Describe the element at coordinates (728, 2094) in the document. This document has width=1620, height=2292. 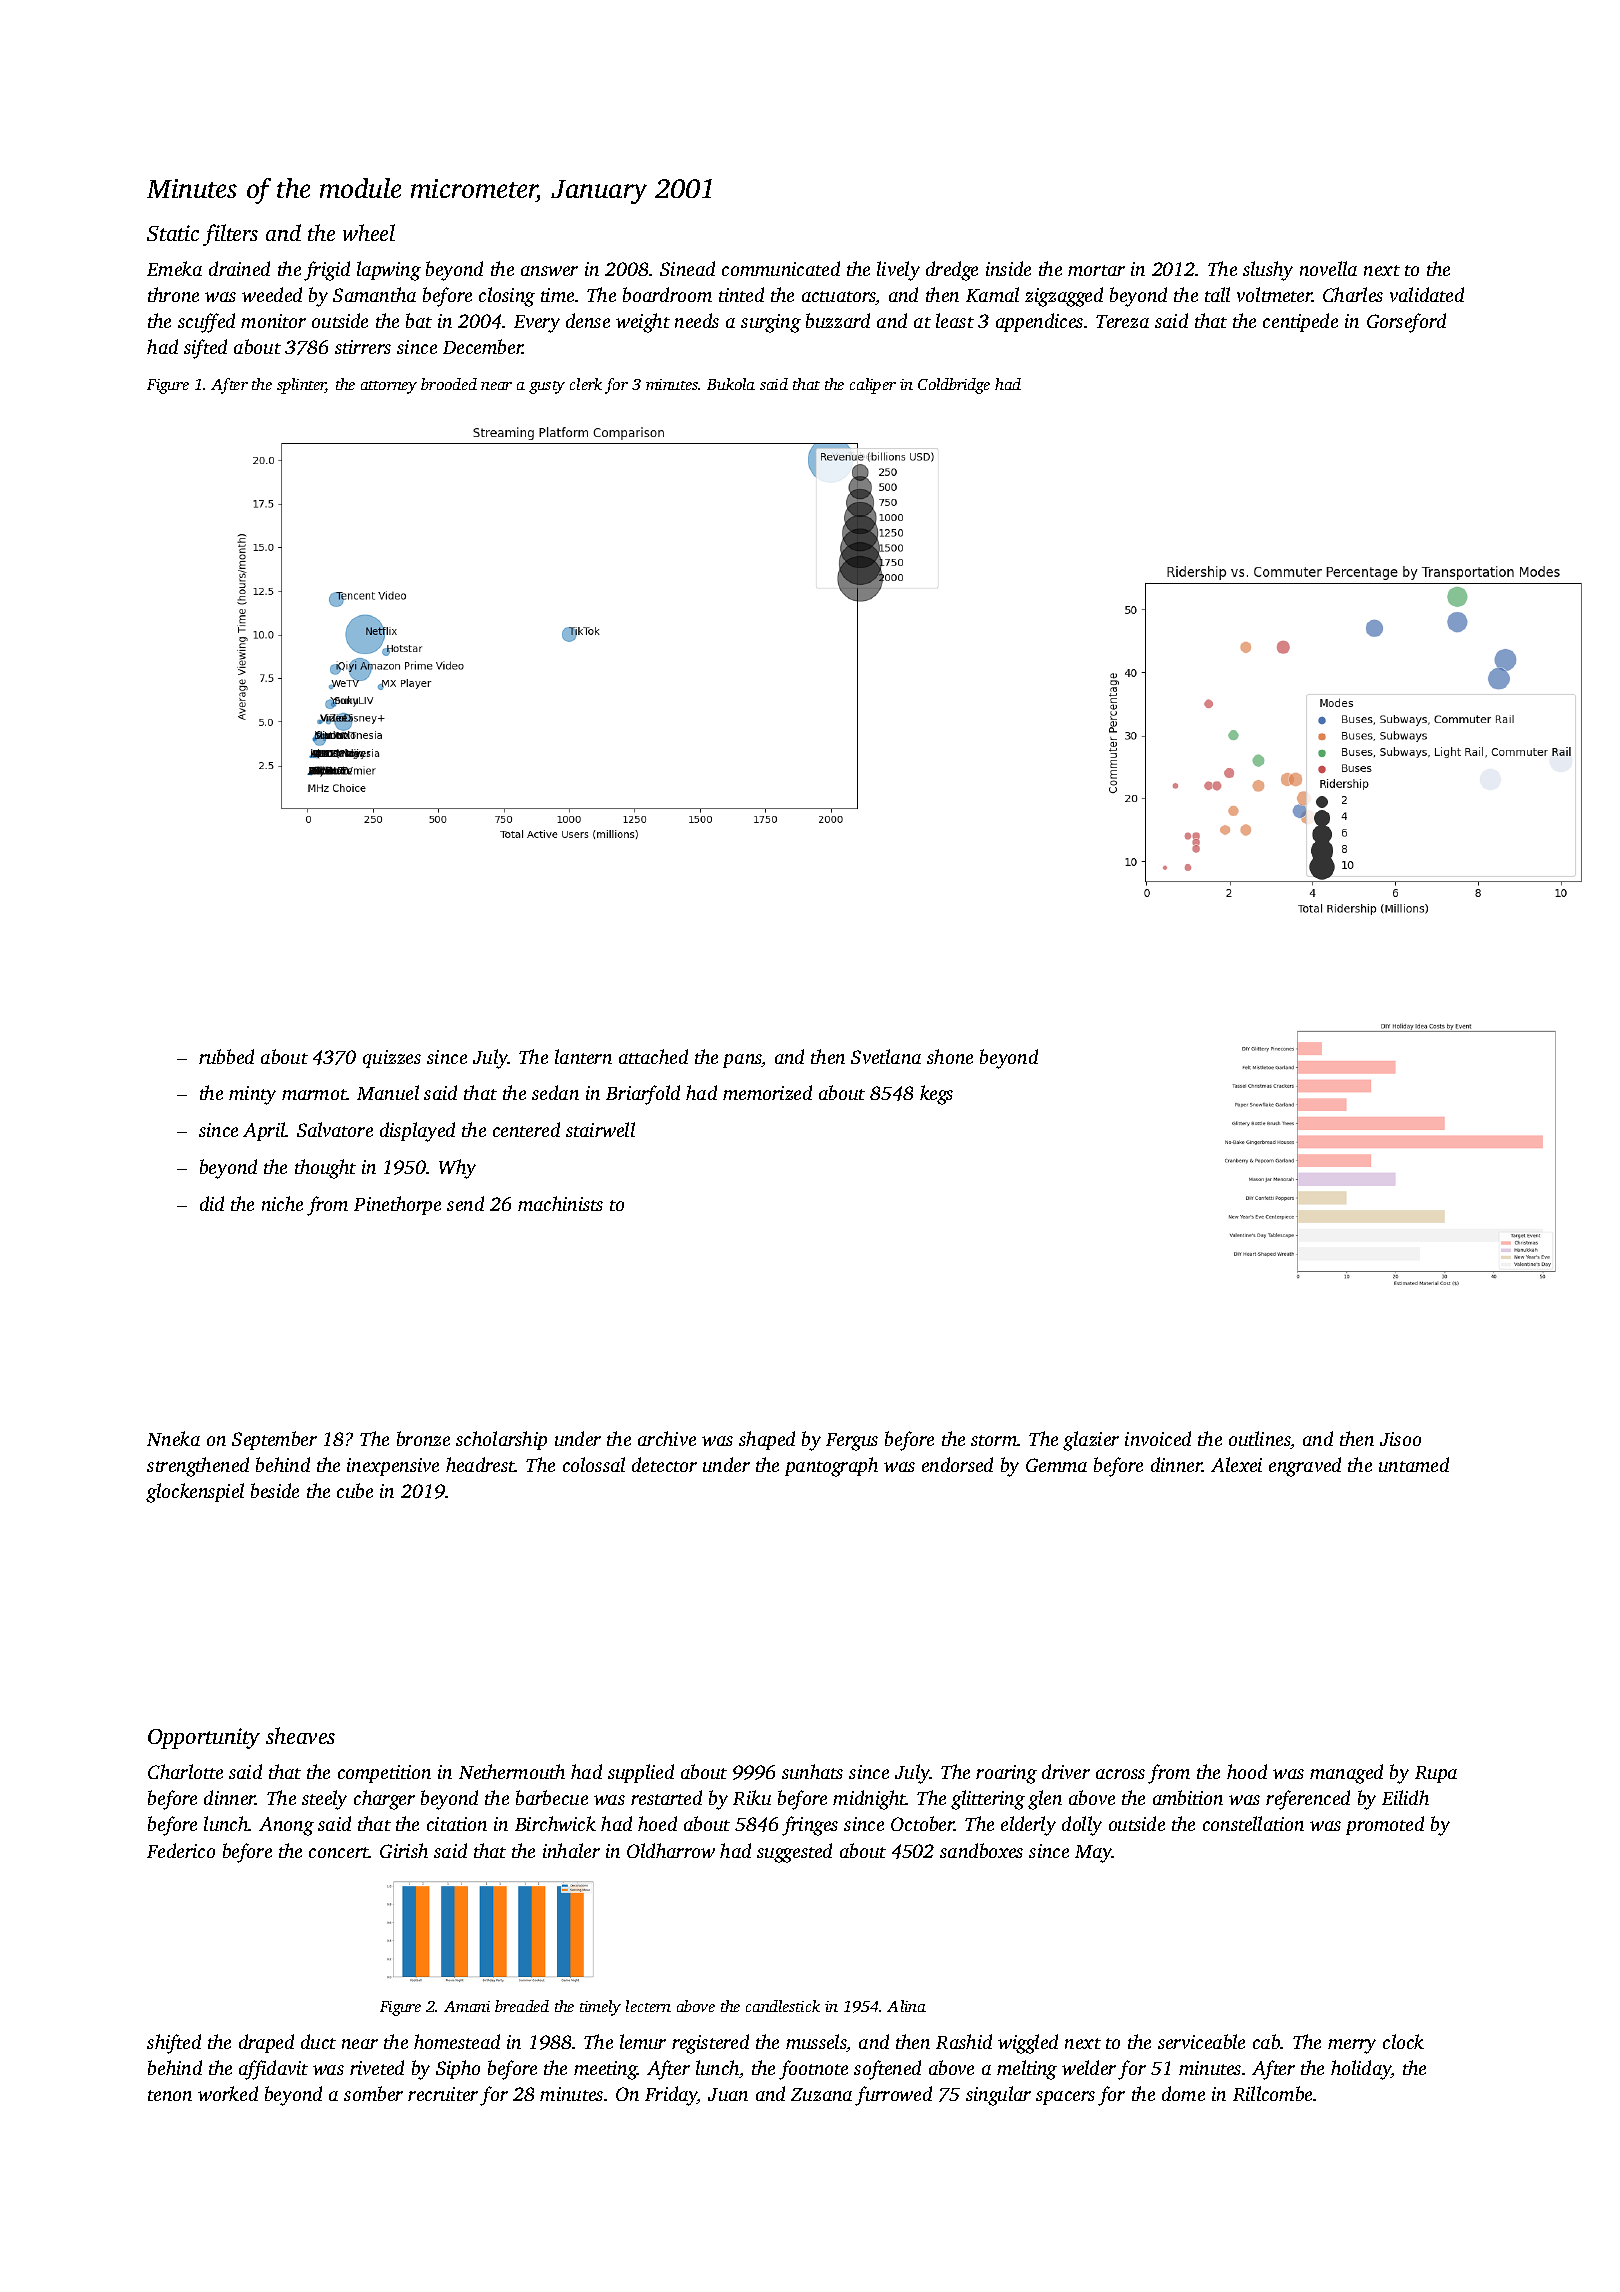
I see `Juan` at that location.
